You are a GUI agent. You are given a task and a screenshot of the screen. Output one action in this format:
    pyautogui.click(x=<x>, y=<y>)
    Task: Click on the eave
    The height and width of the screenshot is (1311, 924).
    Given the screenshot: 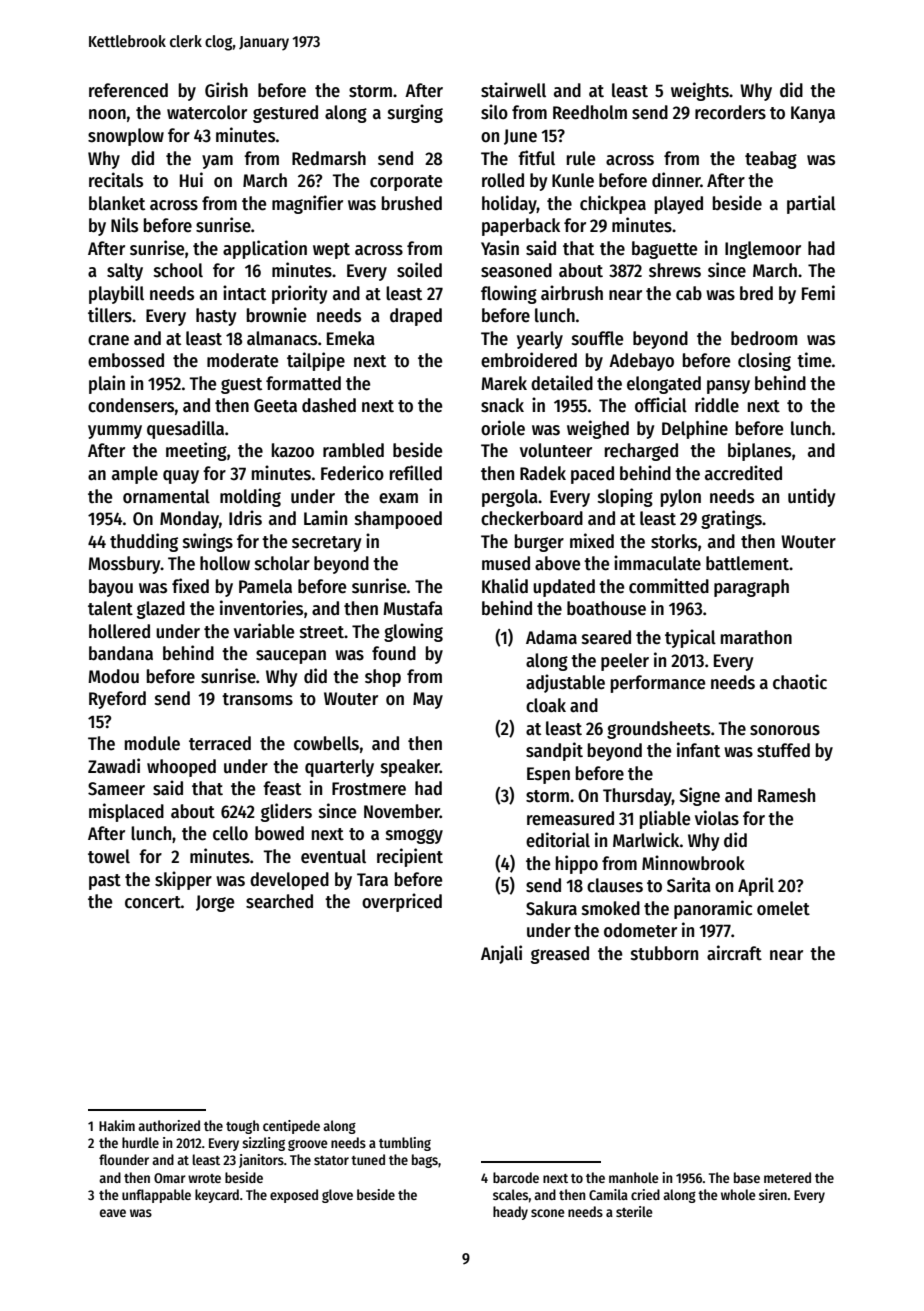 What is the action you would take?
    pyautogui.click(x=113, y=1213)
